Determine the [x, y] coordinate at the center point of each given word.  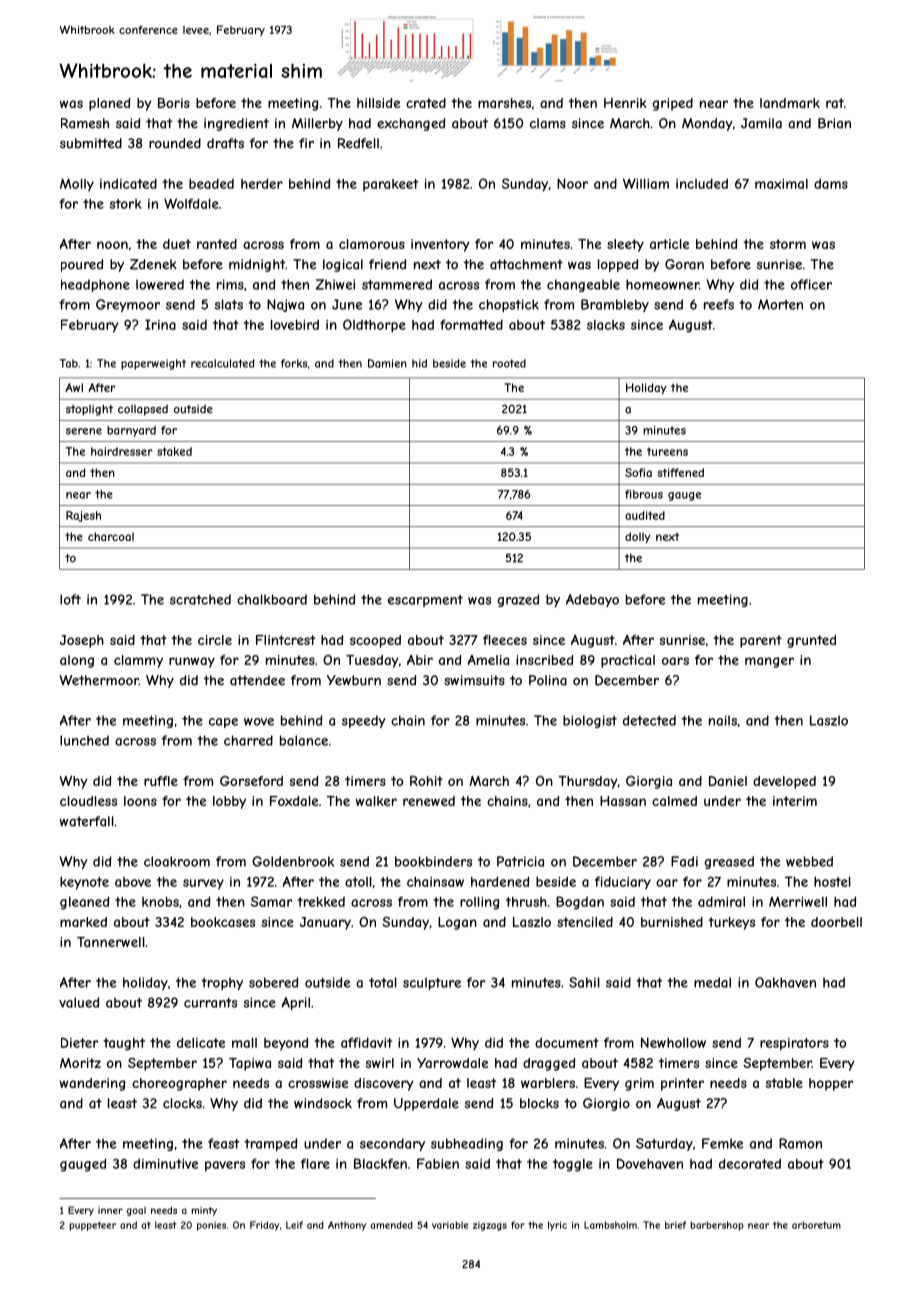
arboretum [816, 1225]
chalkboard [272, 599]
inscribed [544, 660]
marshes [504, 103]
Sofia [638, 472]
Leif [294, 1225]
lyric [557, 1226]
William [646, 183]
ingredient [236, 124]
